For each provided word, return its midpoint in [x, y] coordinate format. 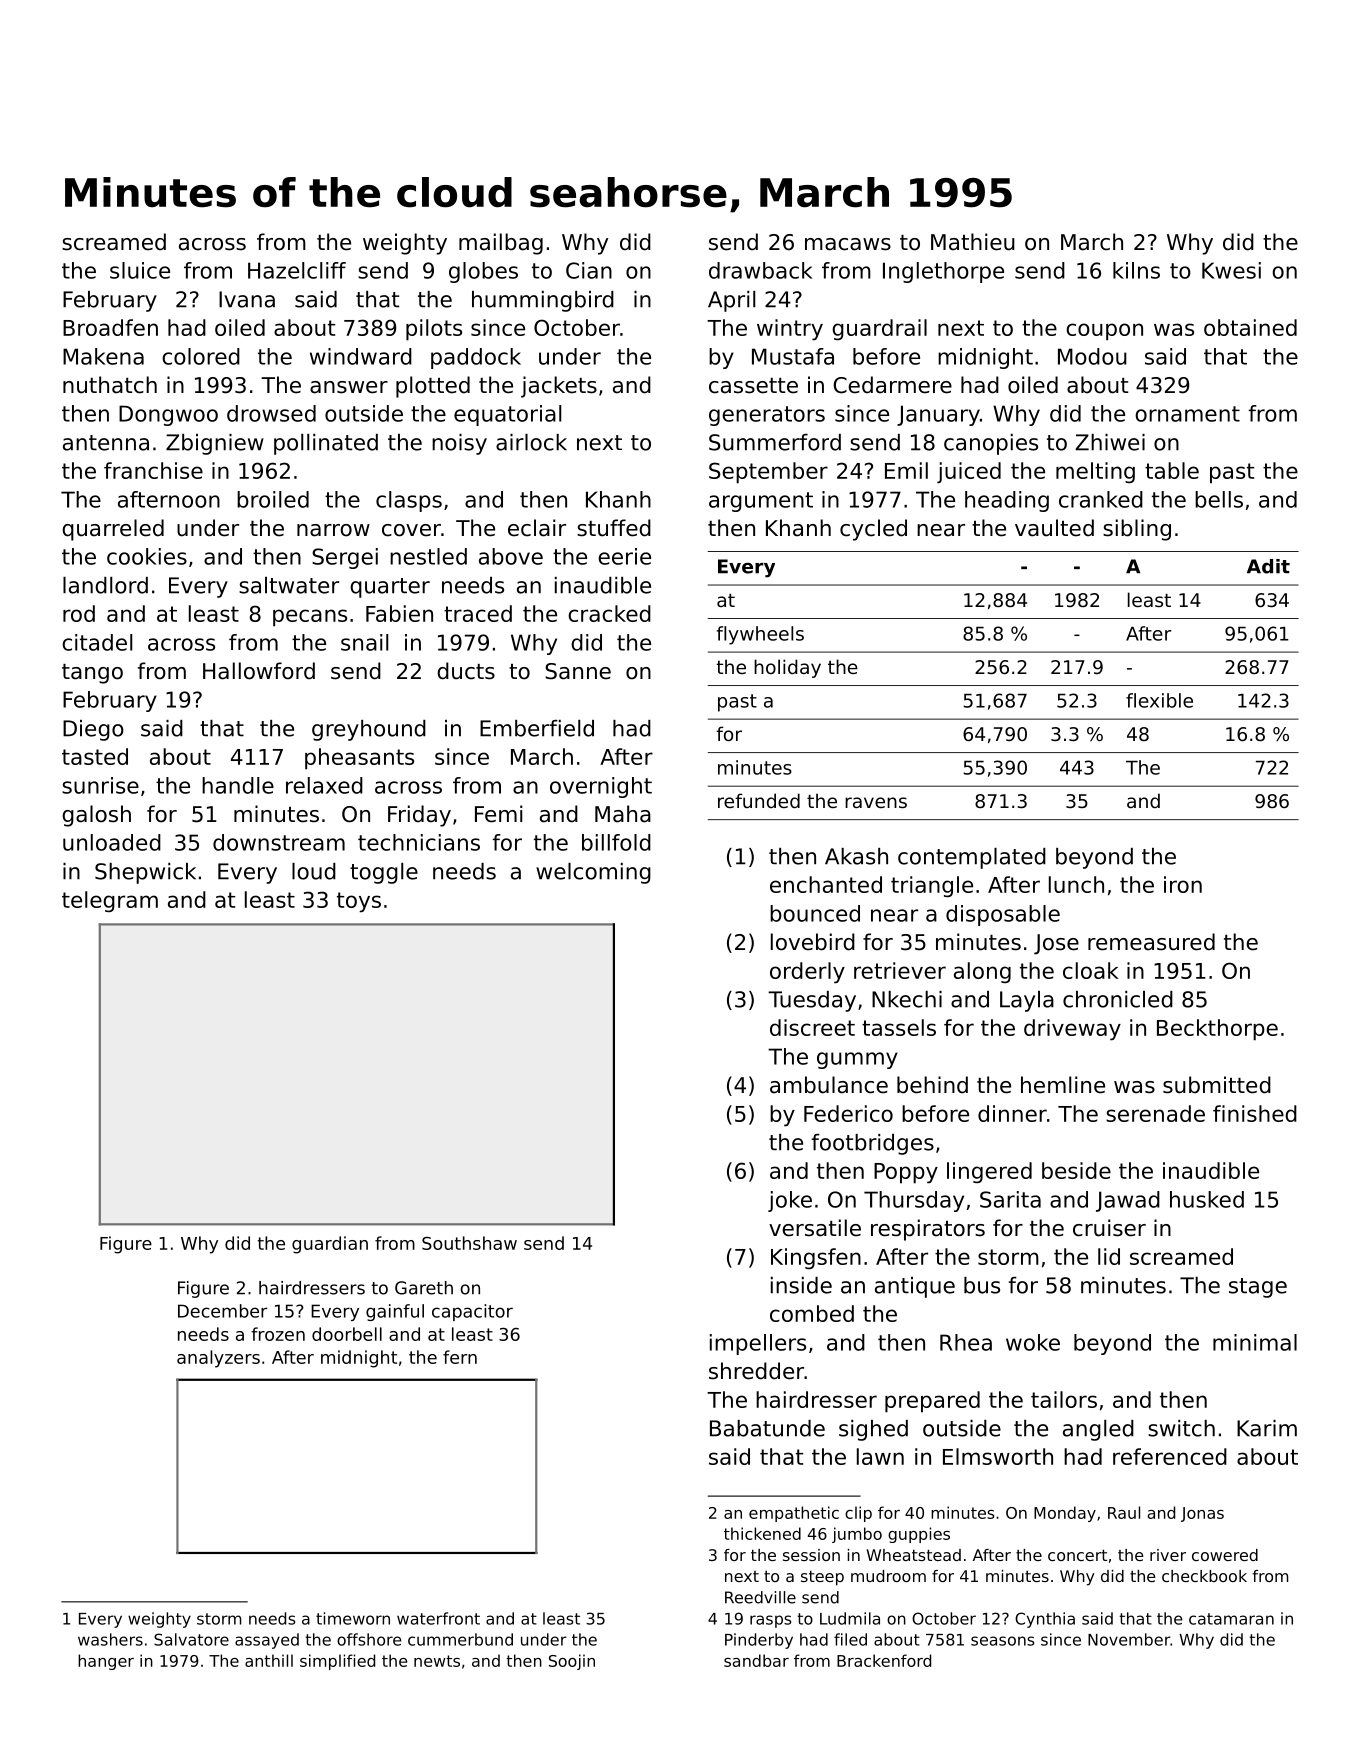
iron [1183, 884]
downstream [279, 842]
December [222, 1311]
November [1129, 1639]
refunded [759, 800]
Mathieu [973, 242]
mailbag [501, 244]
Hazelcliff [297, 270]
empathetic [794, 1514]
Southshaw [469, 1243]
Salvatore [191, 1639]
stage [1258, 1288]
